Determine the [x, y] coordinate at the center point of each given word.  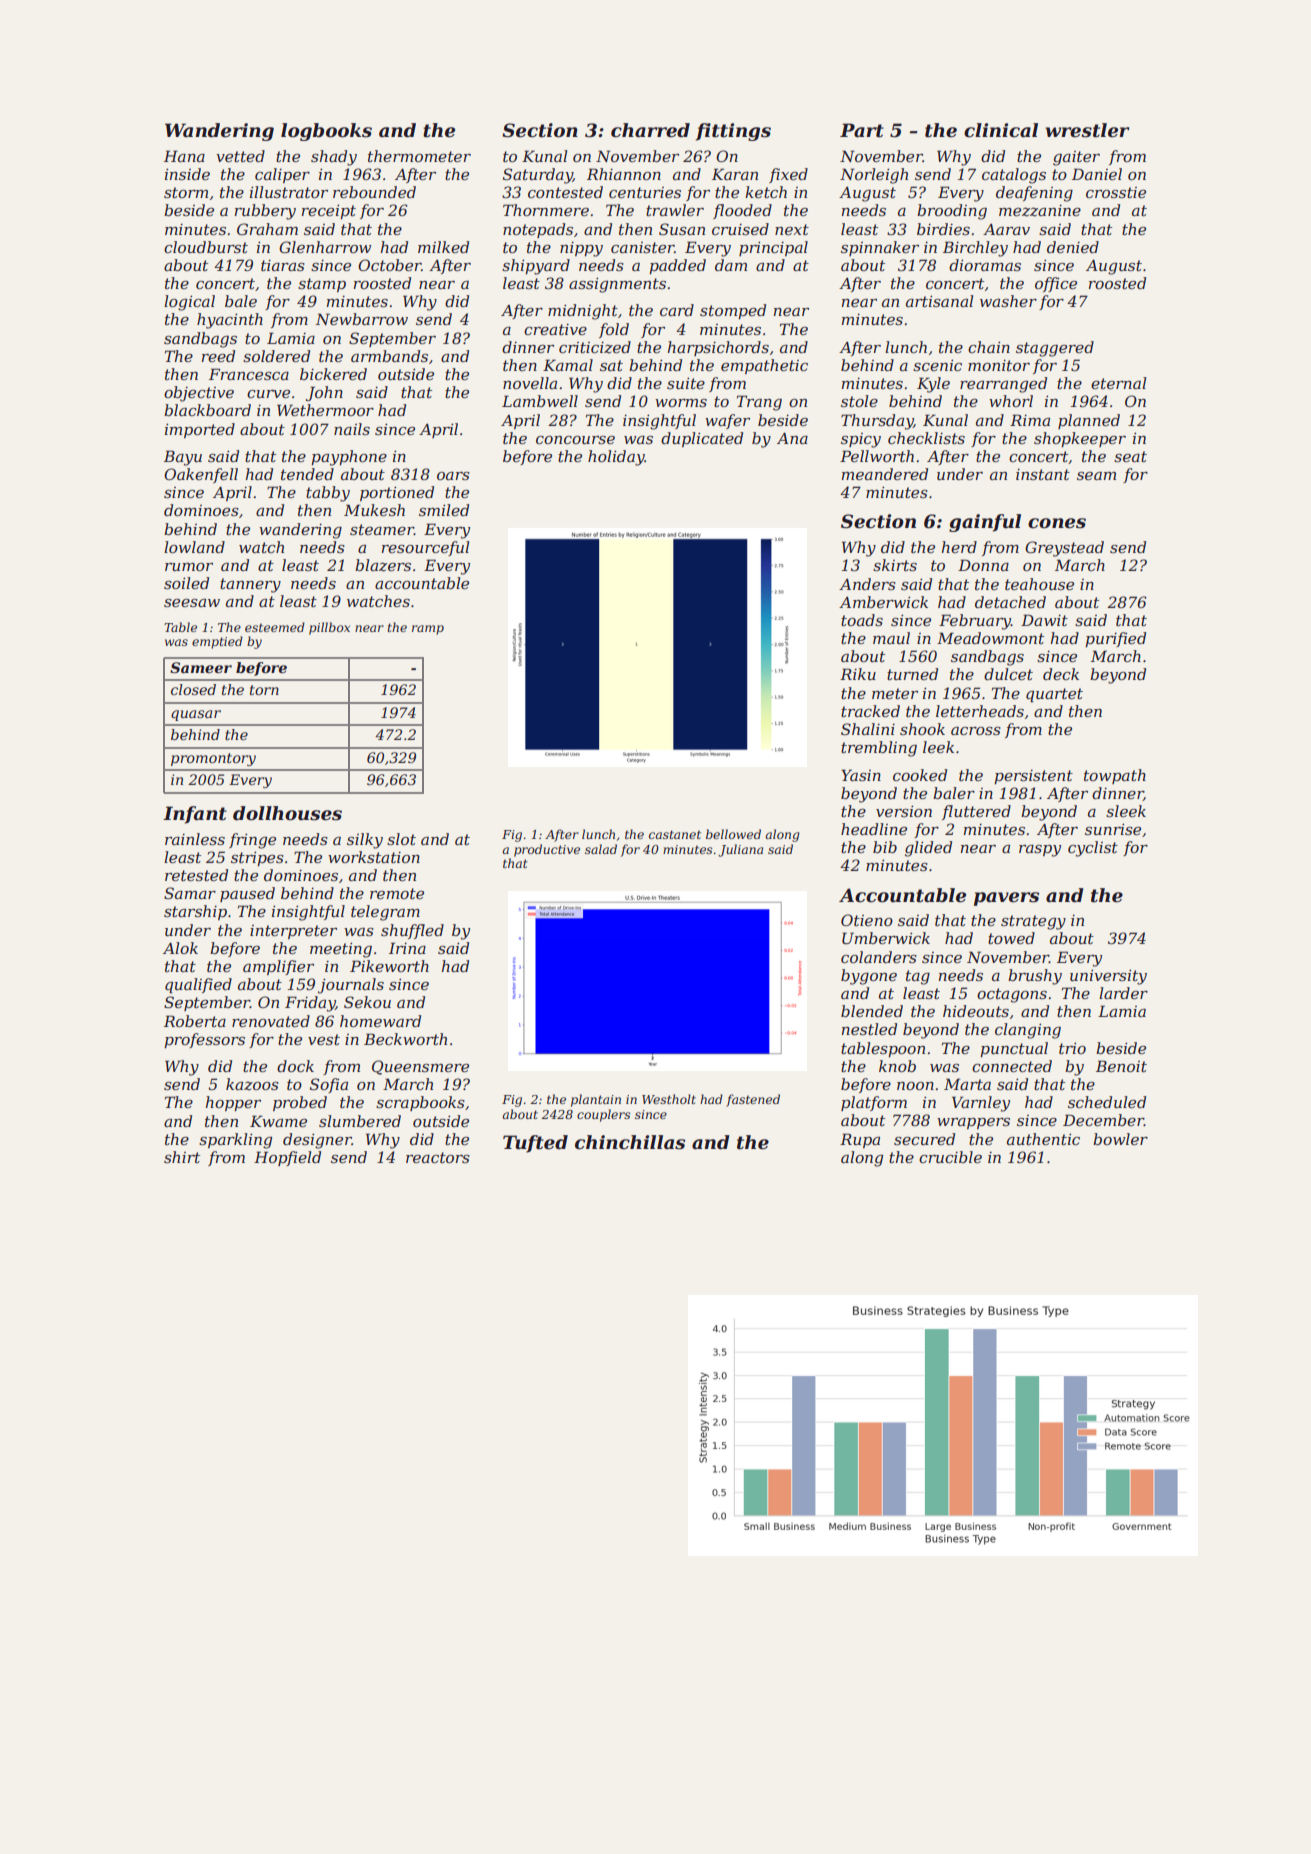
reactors [438, 1157]
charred [650, 130]
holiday [616, 458]
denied [1073, 247]
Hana [184, 156]
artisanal [939, 301]
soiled [186, 583]
